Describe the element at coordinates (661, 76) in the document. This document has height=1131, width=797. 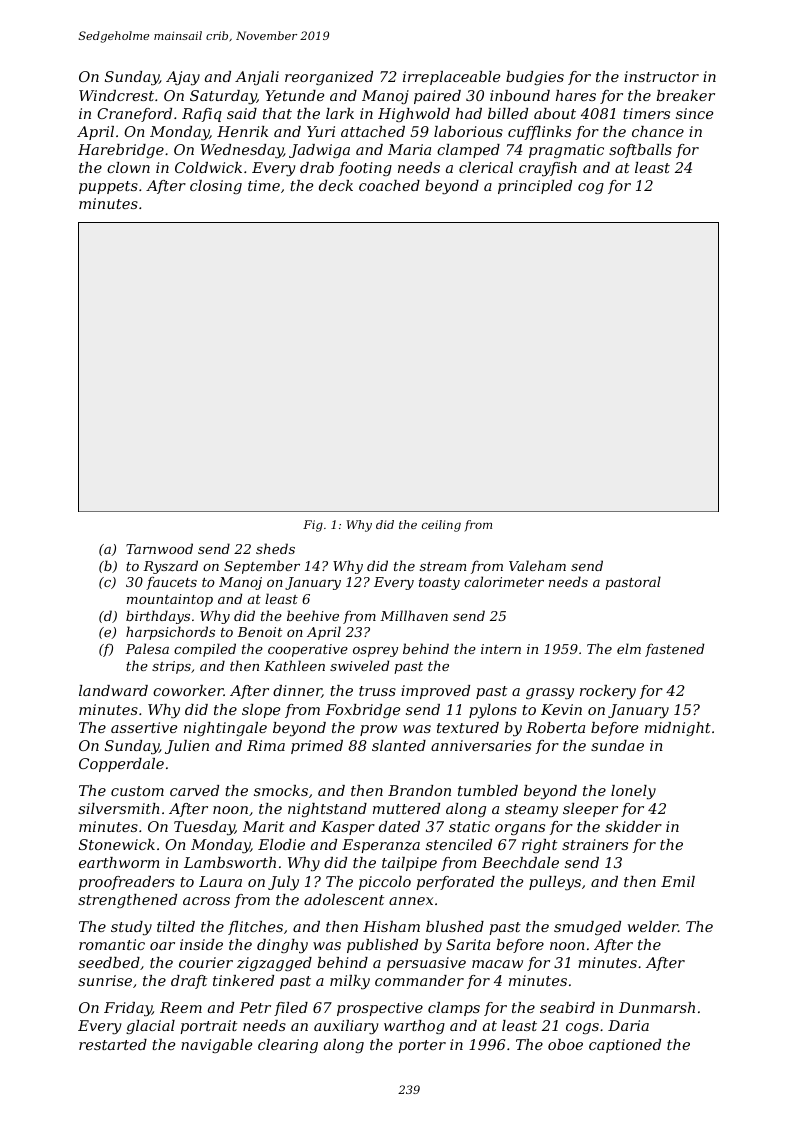
I see `instructor` at that location.
